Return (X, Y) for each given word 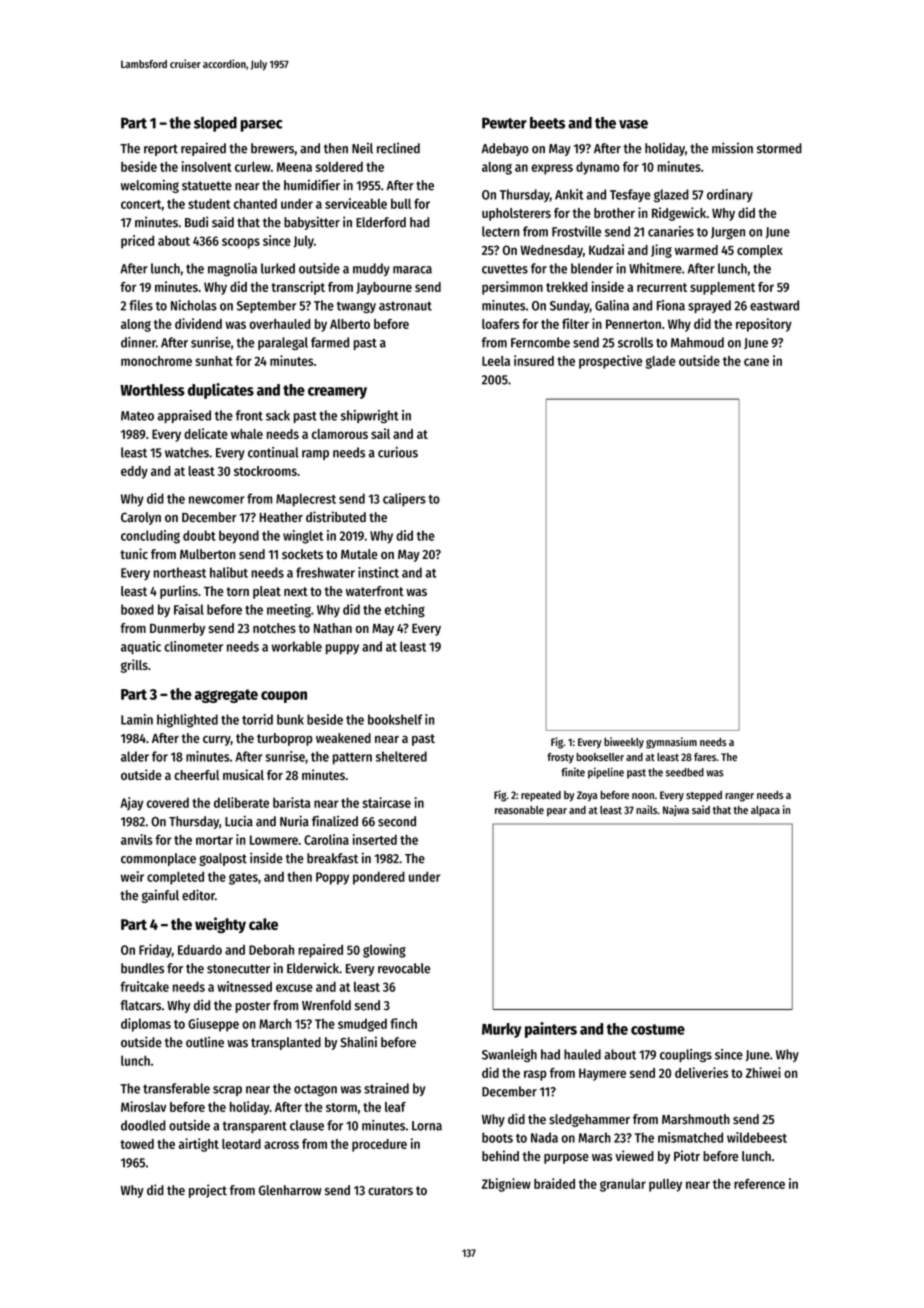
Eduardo (200, 950)
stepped (704, 796)
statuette (207, 186)
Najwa (676, 810)
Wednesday (551, 251)
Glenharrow (290, 1190)
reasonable (519, 810)
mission (732, 148)
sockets (302, 554)
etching (405, 611)
